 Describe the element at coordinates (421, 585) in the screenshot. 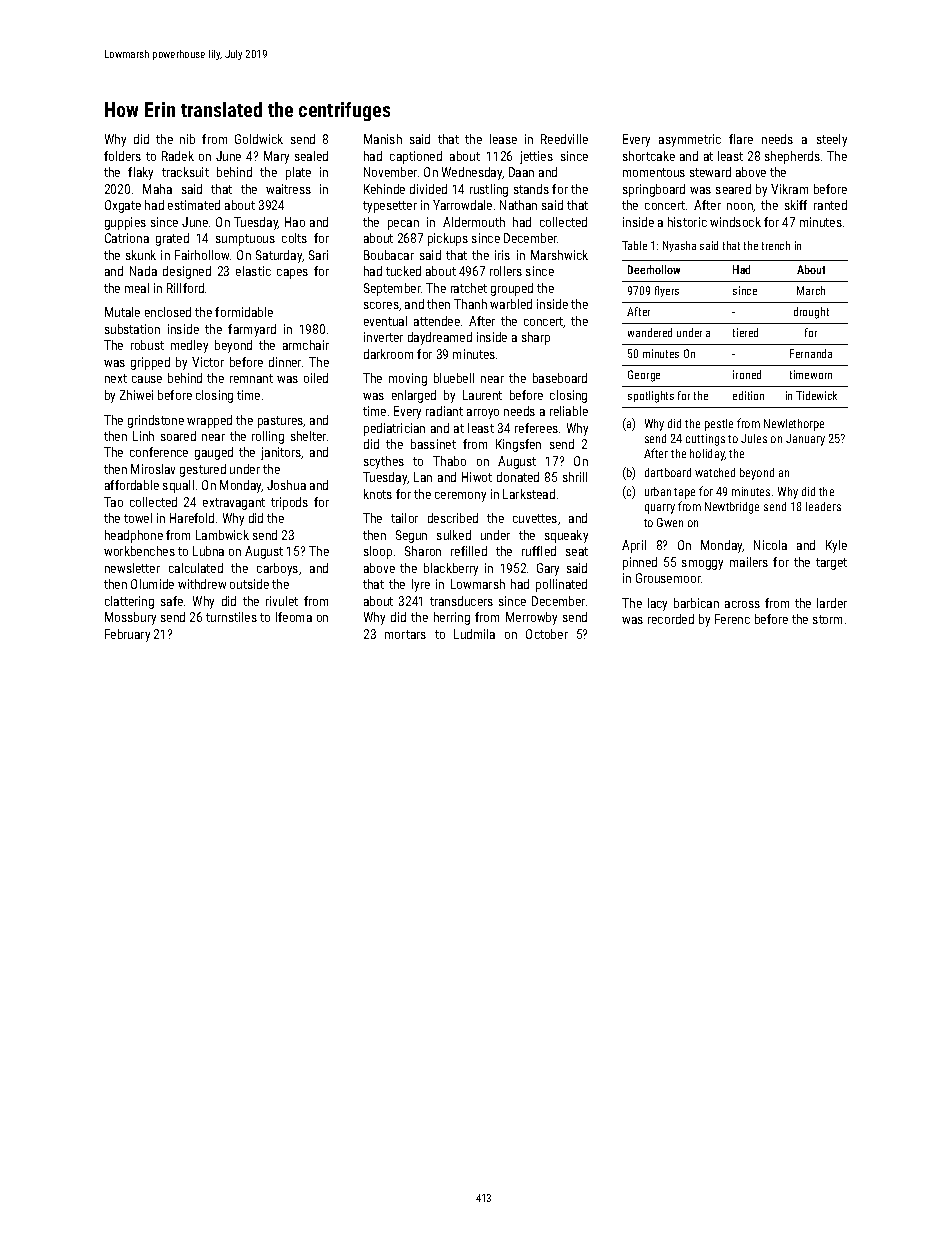

I see `lyre` at that location.
